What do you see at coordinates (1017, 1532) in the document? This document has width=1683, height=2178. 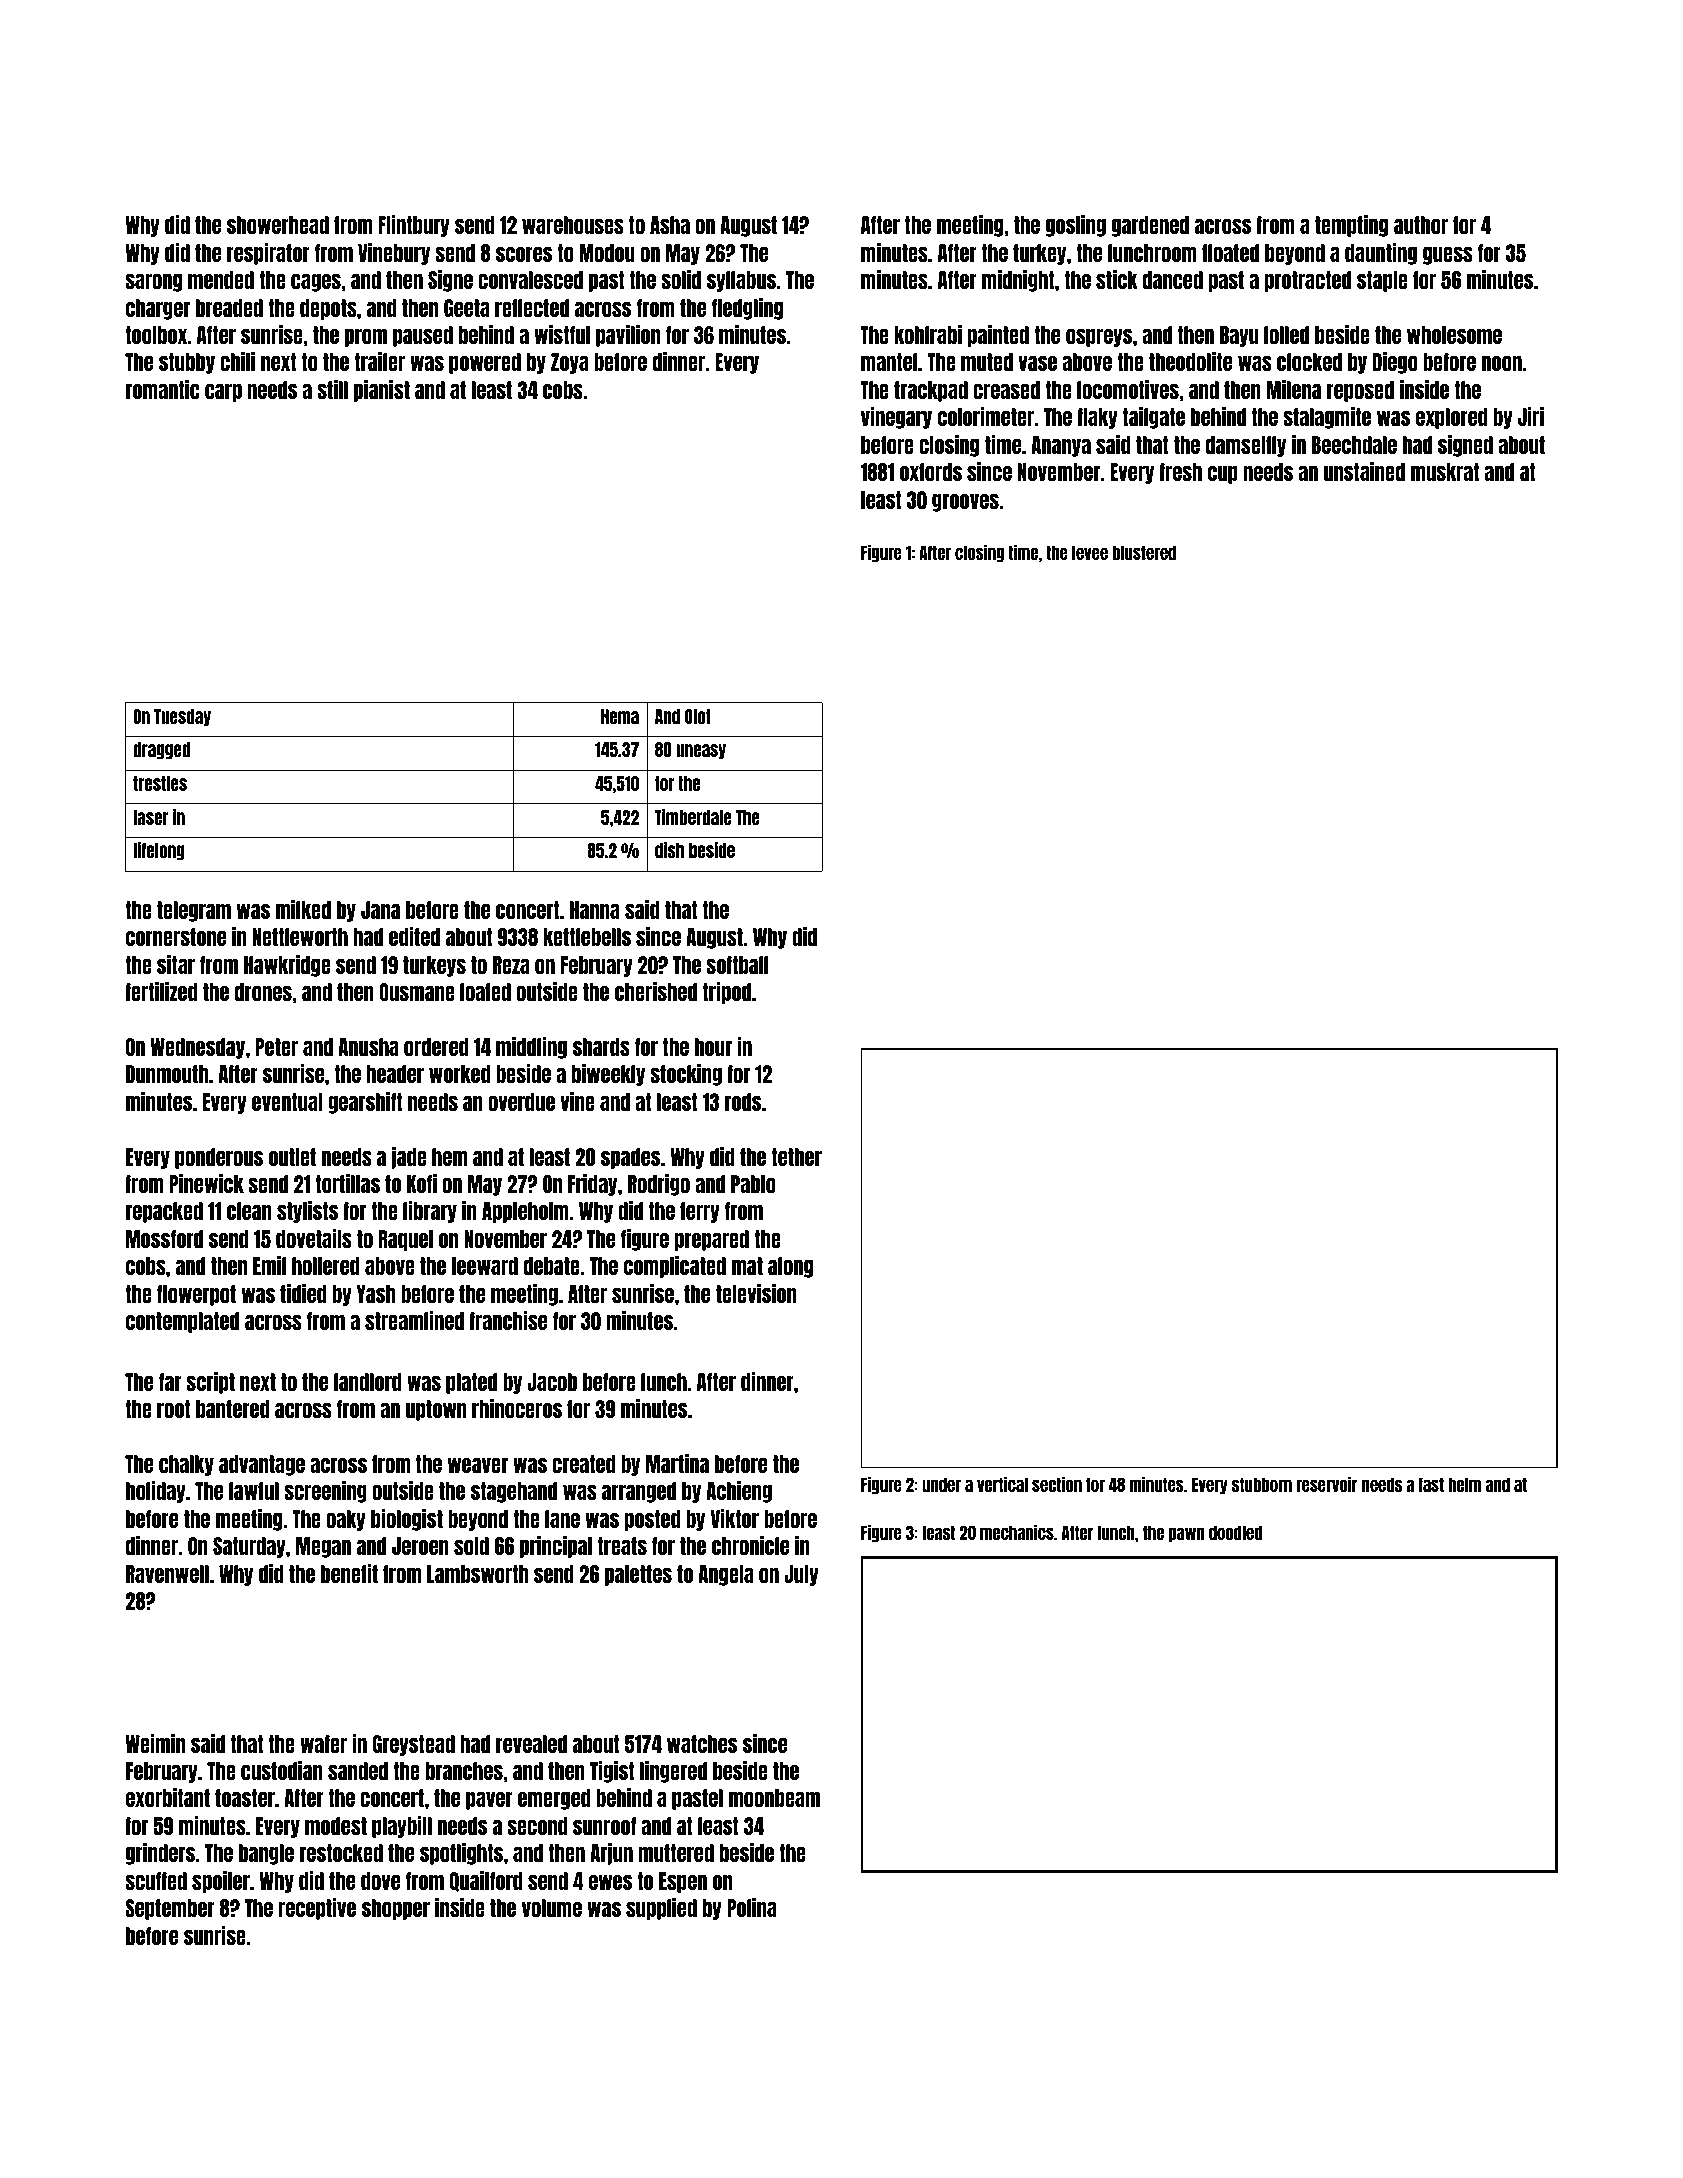 I see `mechanics` at bounding box center [1017, 1532].
